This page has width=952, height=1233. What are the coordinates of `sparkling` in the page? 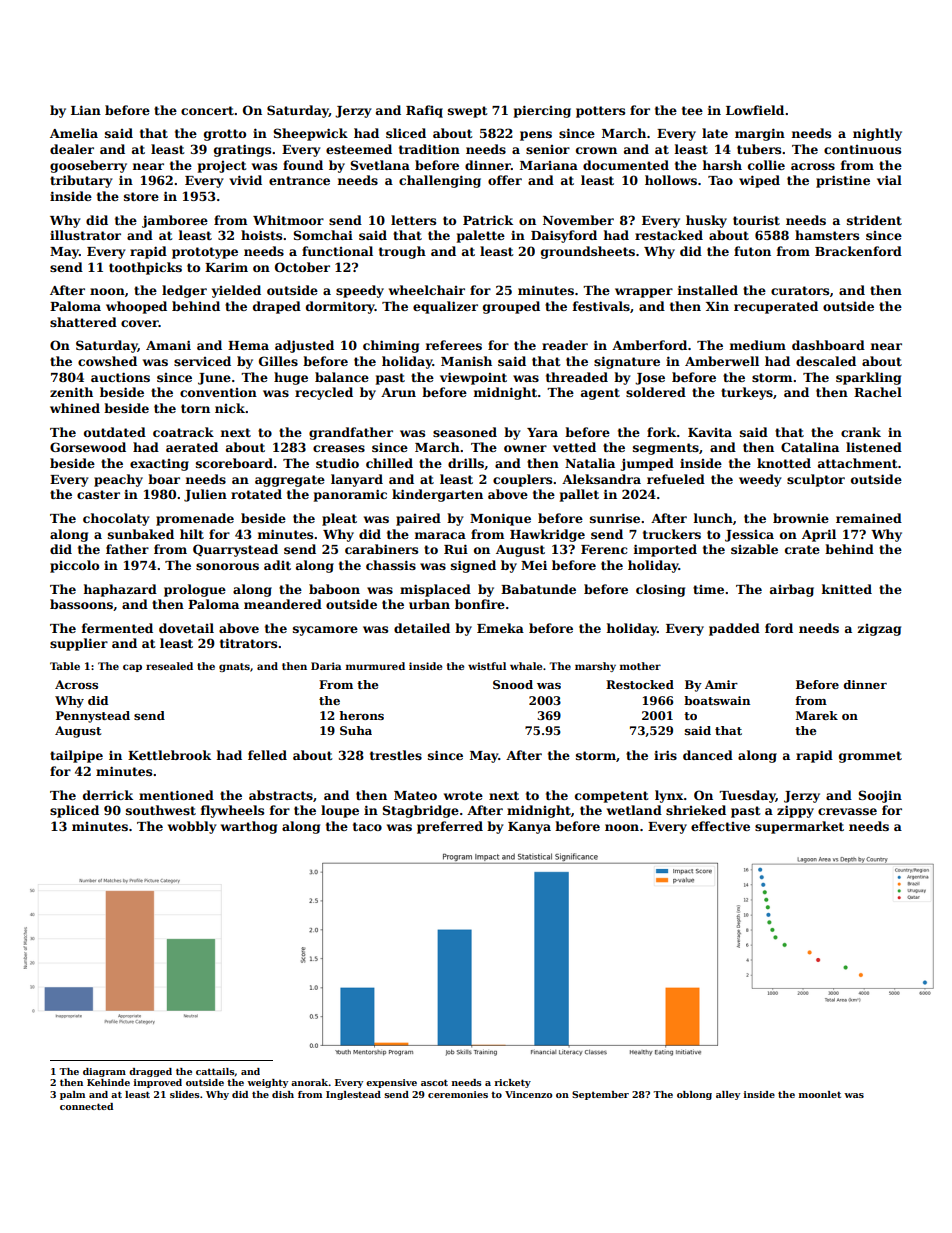 It's located at (868, 378).
